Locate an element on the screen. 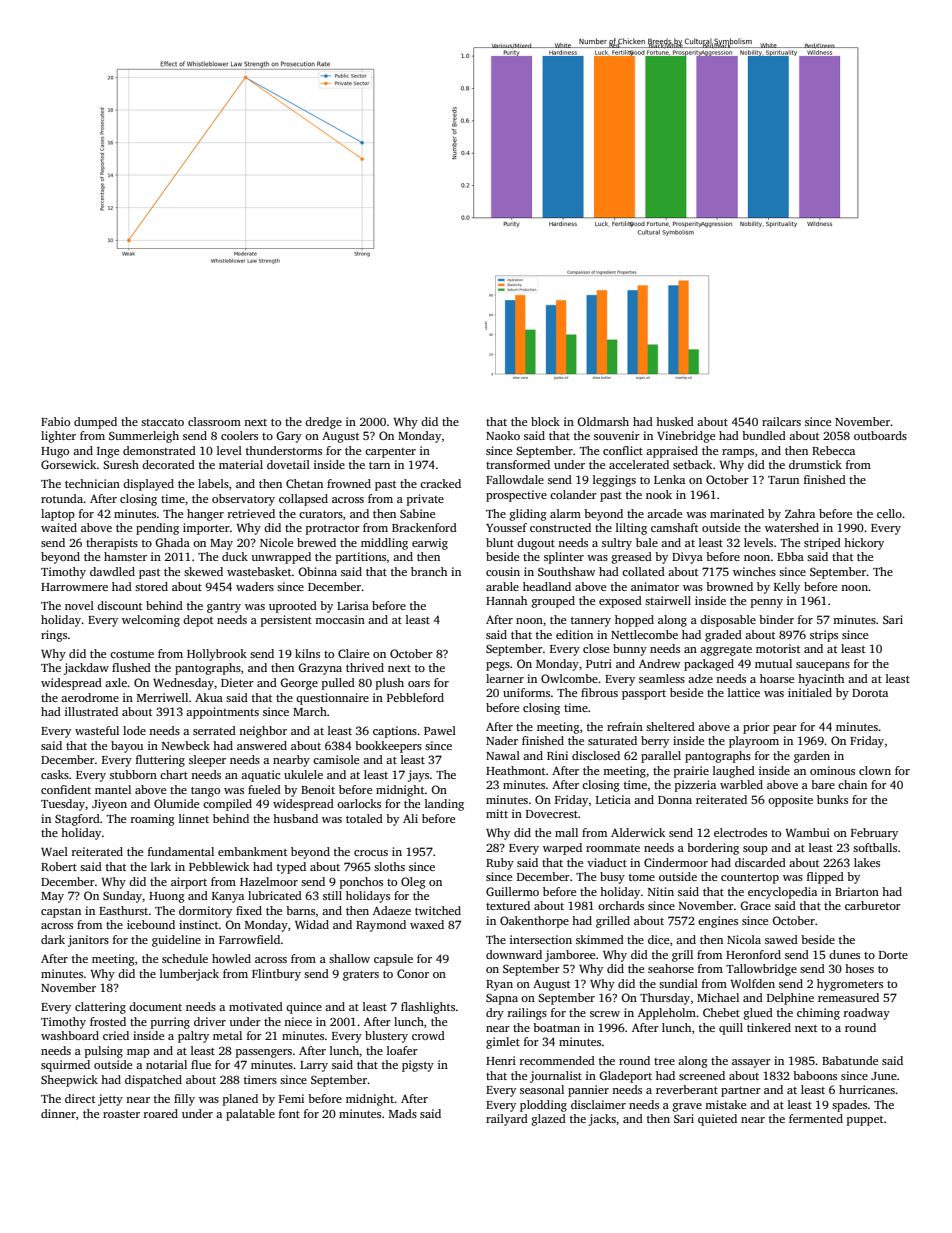 The image size is (952, 1233). casks is located at coordinates (55, 774).
